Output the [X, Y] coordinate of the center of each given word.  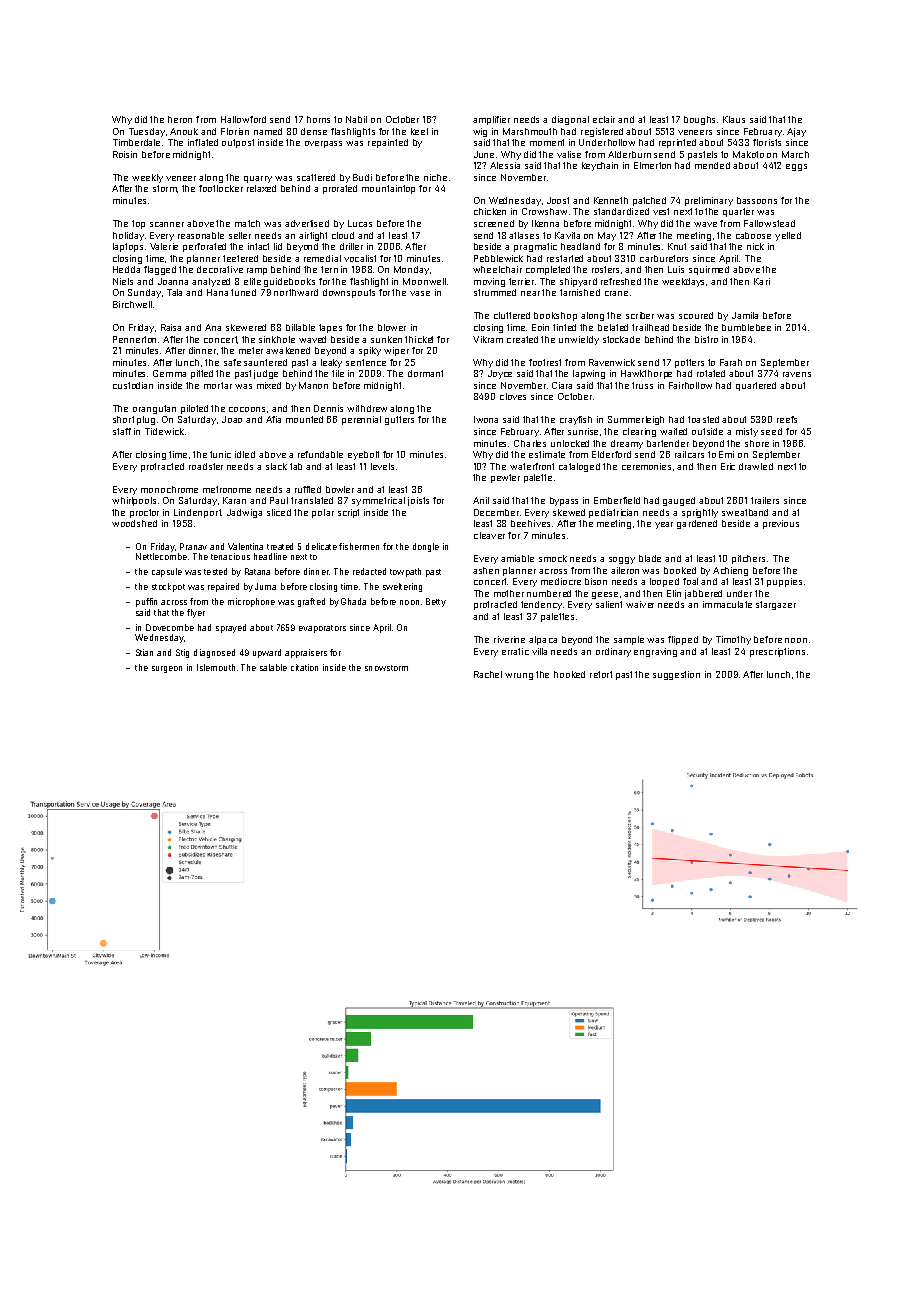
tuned [243, 292]
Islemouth [216, 667]
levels [382, 466]
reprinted [677, 143]
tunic [220, 454]
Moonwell [424, 281]
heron [180, 119]
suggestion [676, 675]
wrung [519, 676]
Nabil [356, 119]
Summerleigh [636, 420]
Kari [762, 281]
